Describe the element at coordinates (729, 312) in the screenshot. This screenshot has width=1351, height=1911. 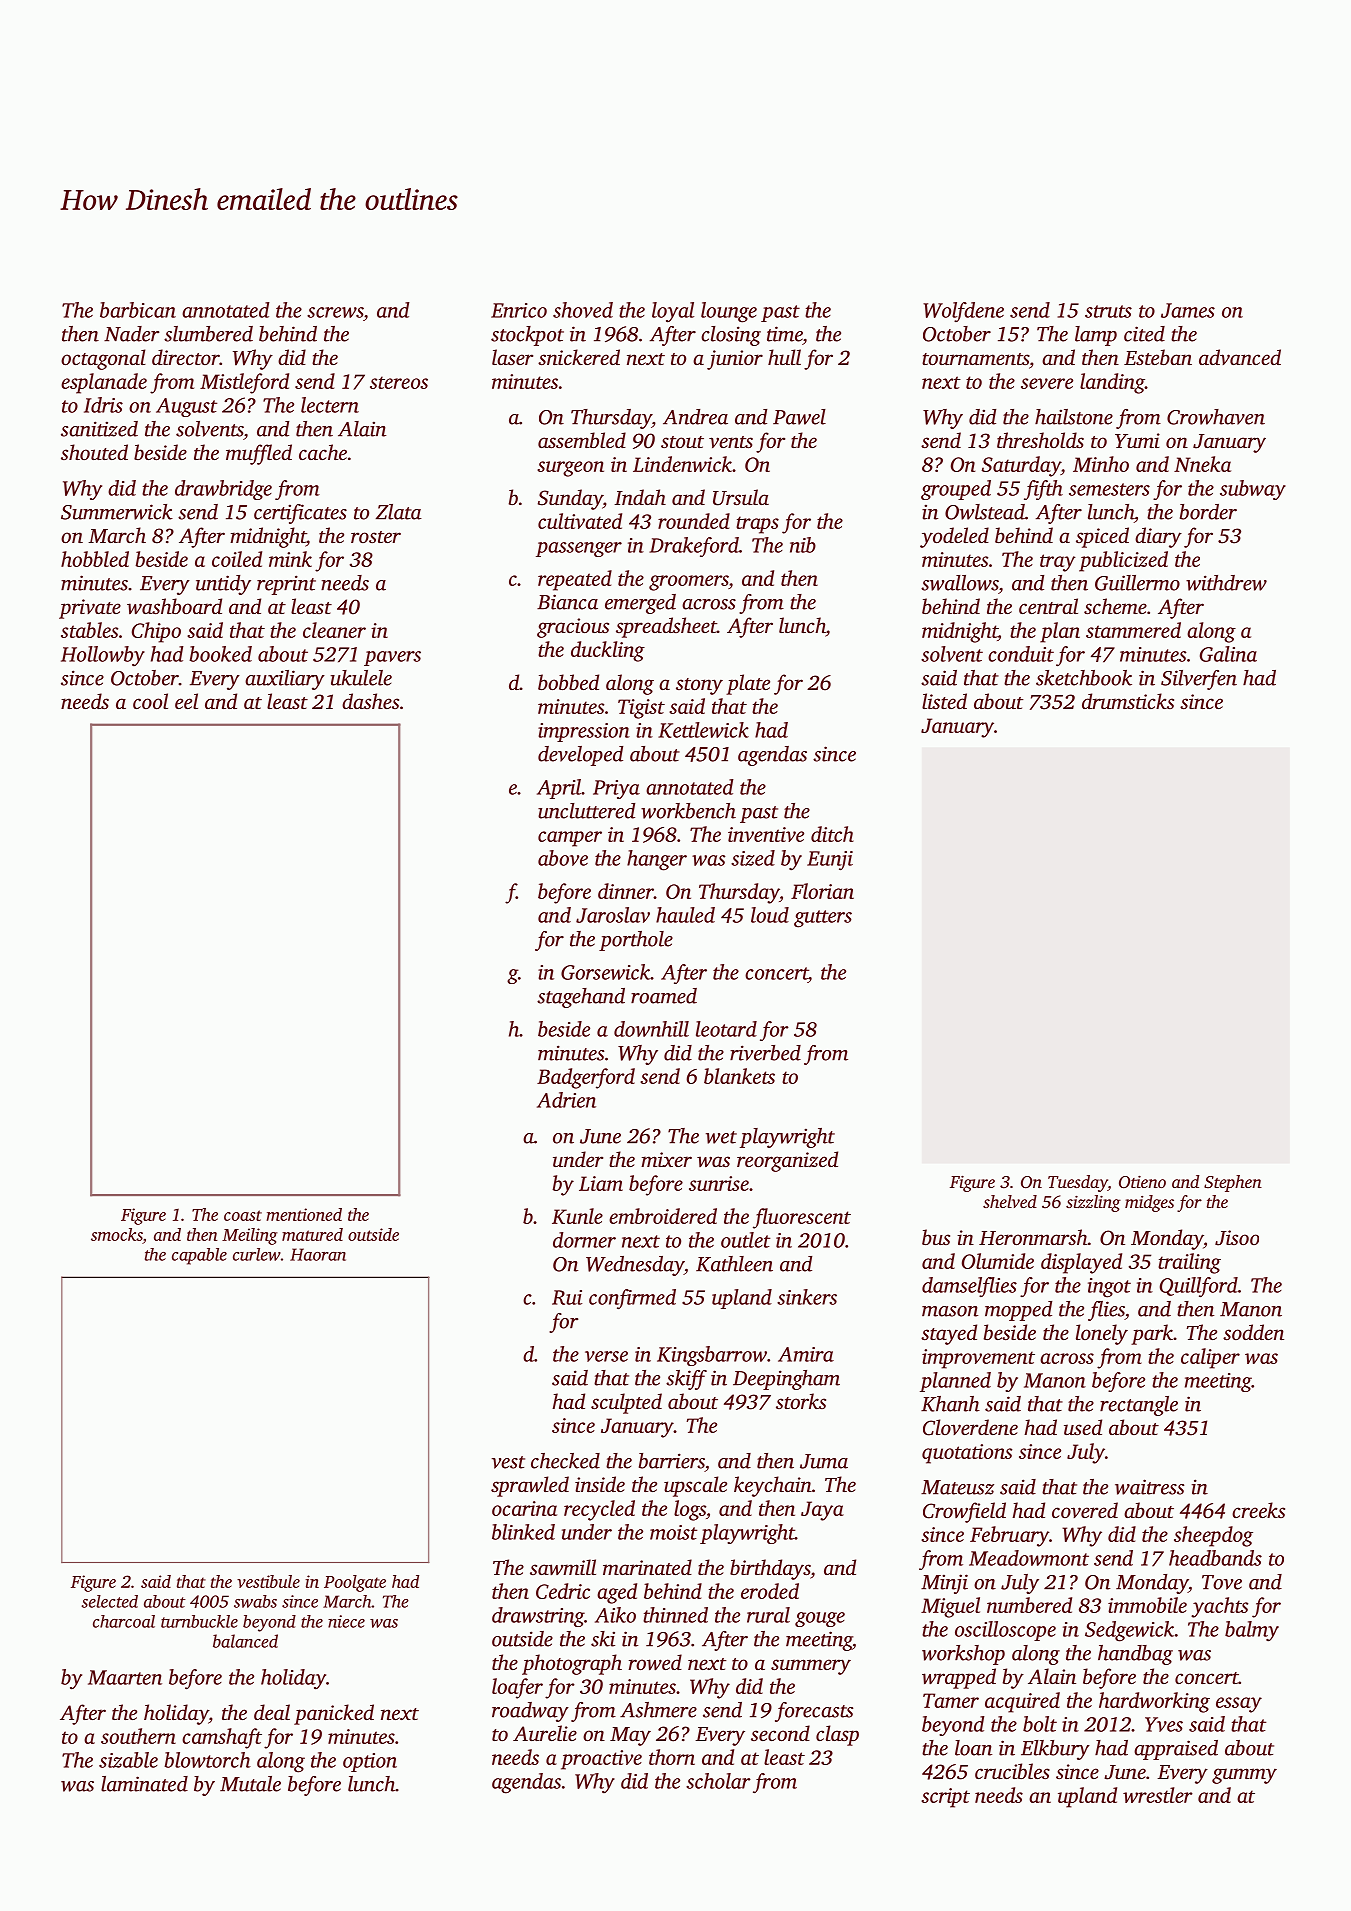
I see `lounge` at that location.
